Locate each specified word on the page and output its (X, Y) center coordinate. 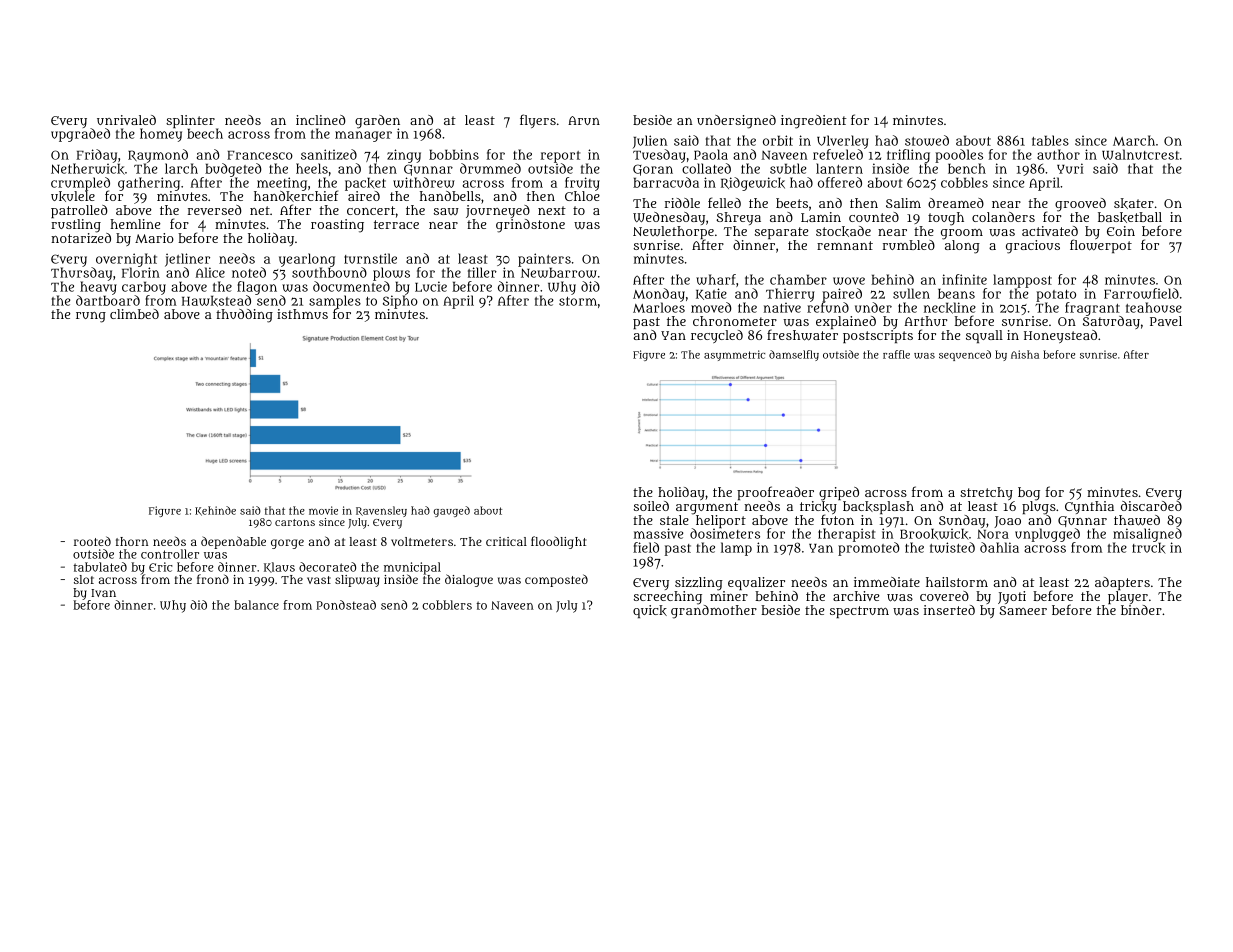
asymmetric (734, 355)
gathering (149, 184)
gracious (1033, 247)
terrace (396, 224)
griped (839, 494)
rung (91, 317)
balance (256, 605)
